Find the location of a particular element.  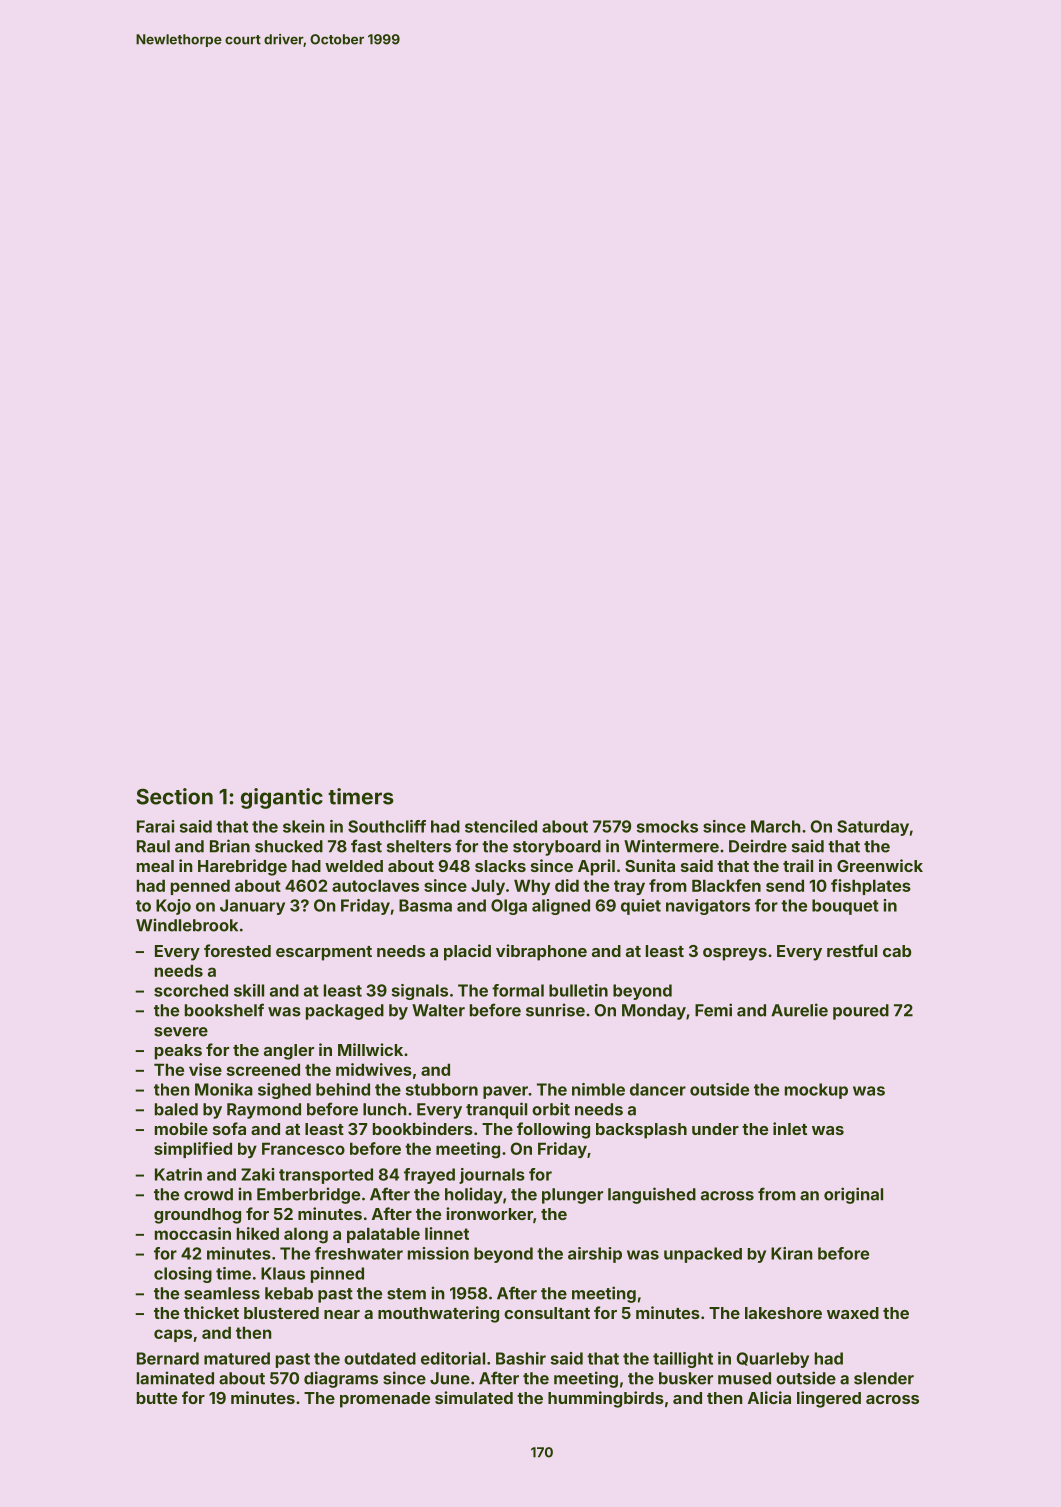

welded is located at coordinates (354, 866).
